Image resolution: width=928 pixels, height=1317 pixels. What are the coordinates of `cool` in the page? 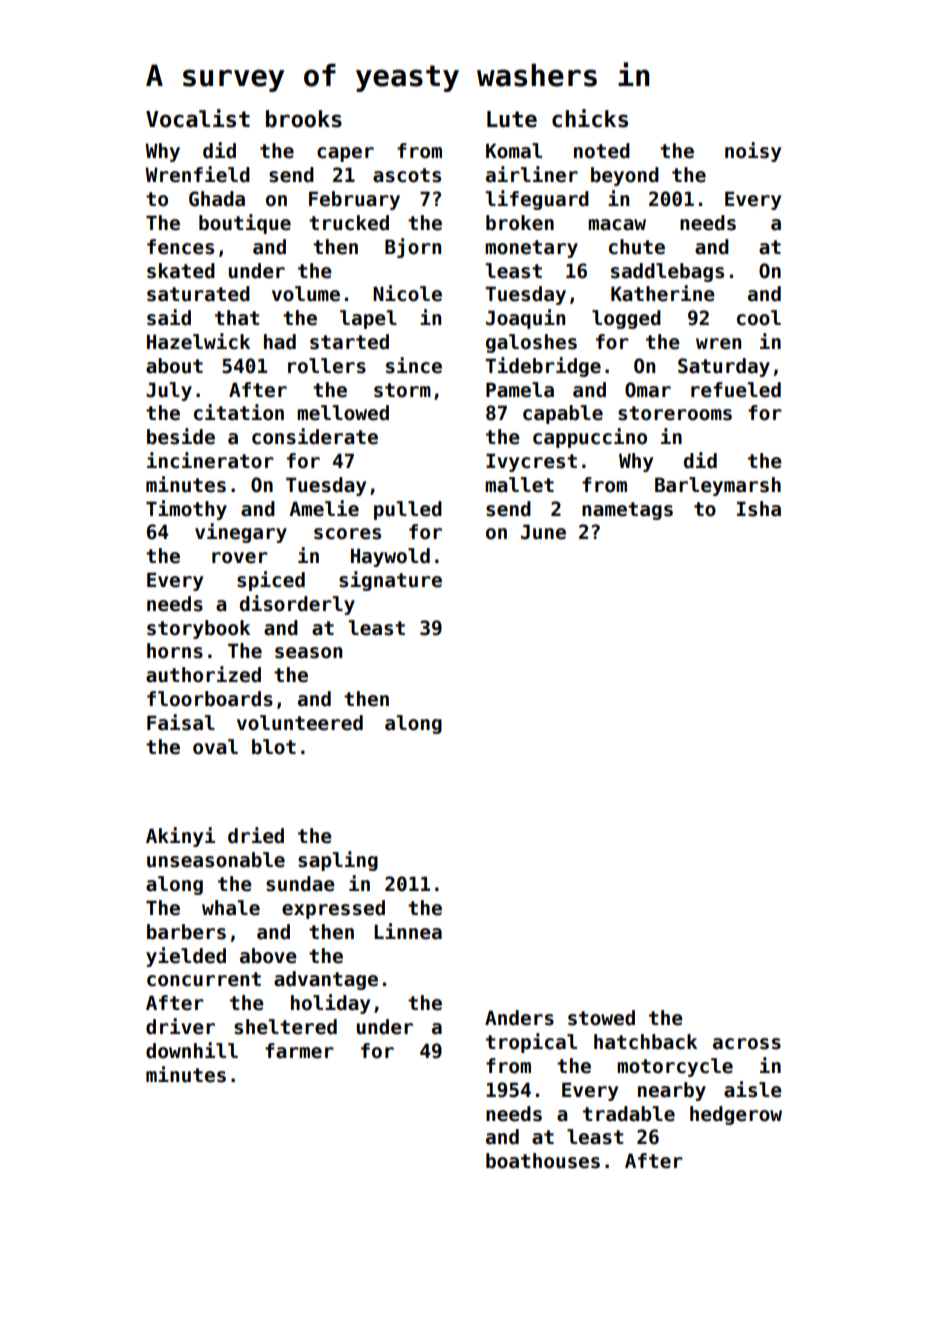 It's located at (759, 318).
